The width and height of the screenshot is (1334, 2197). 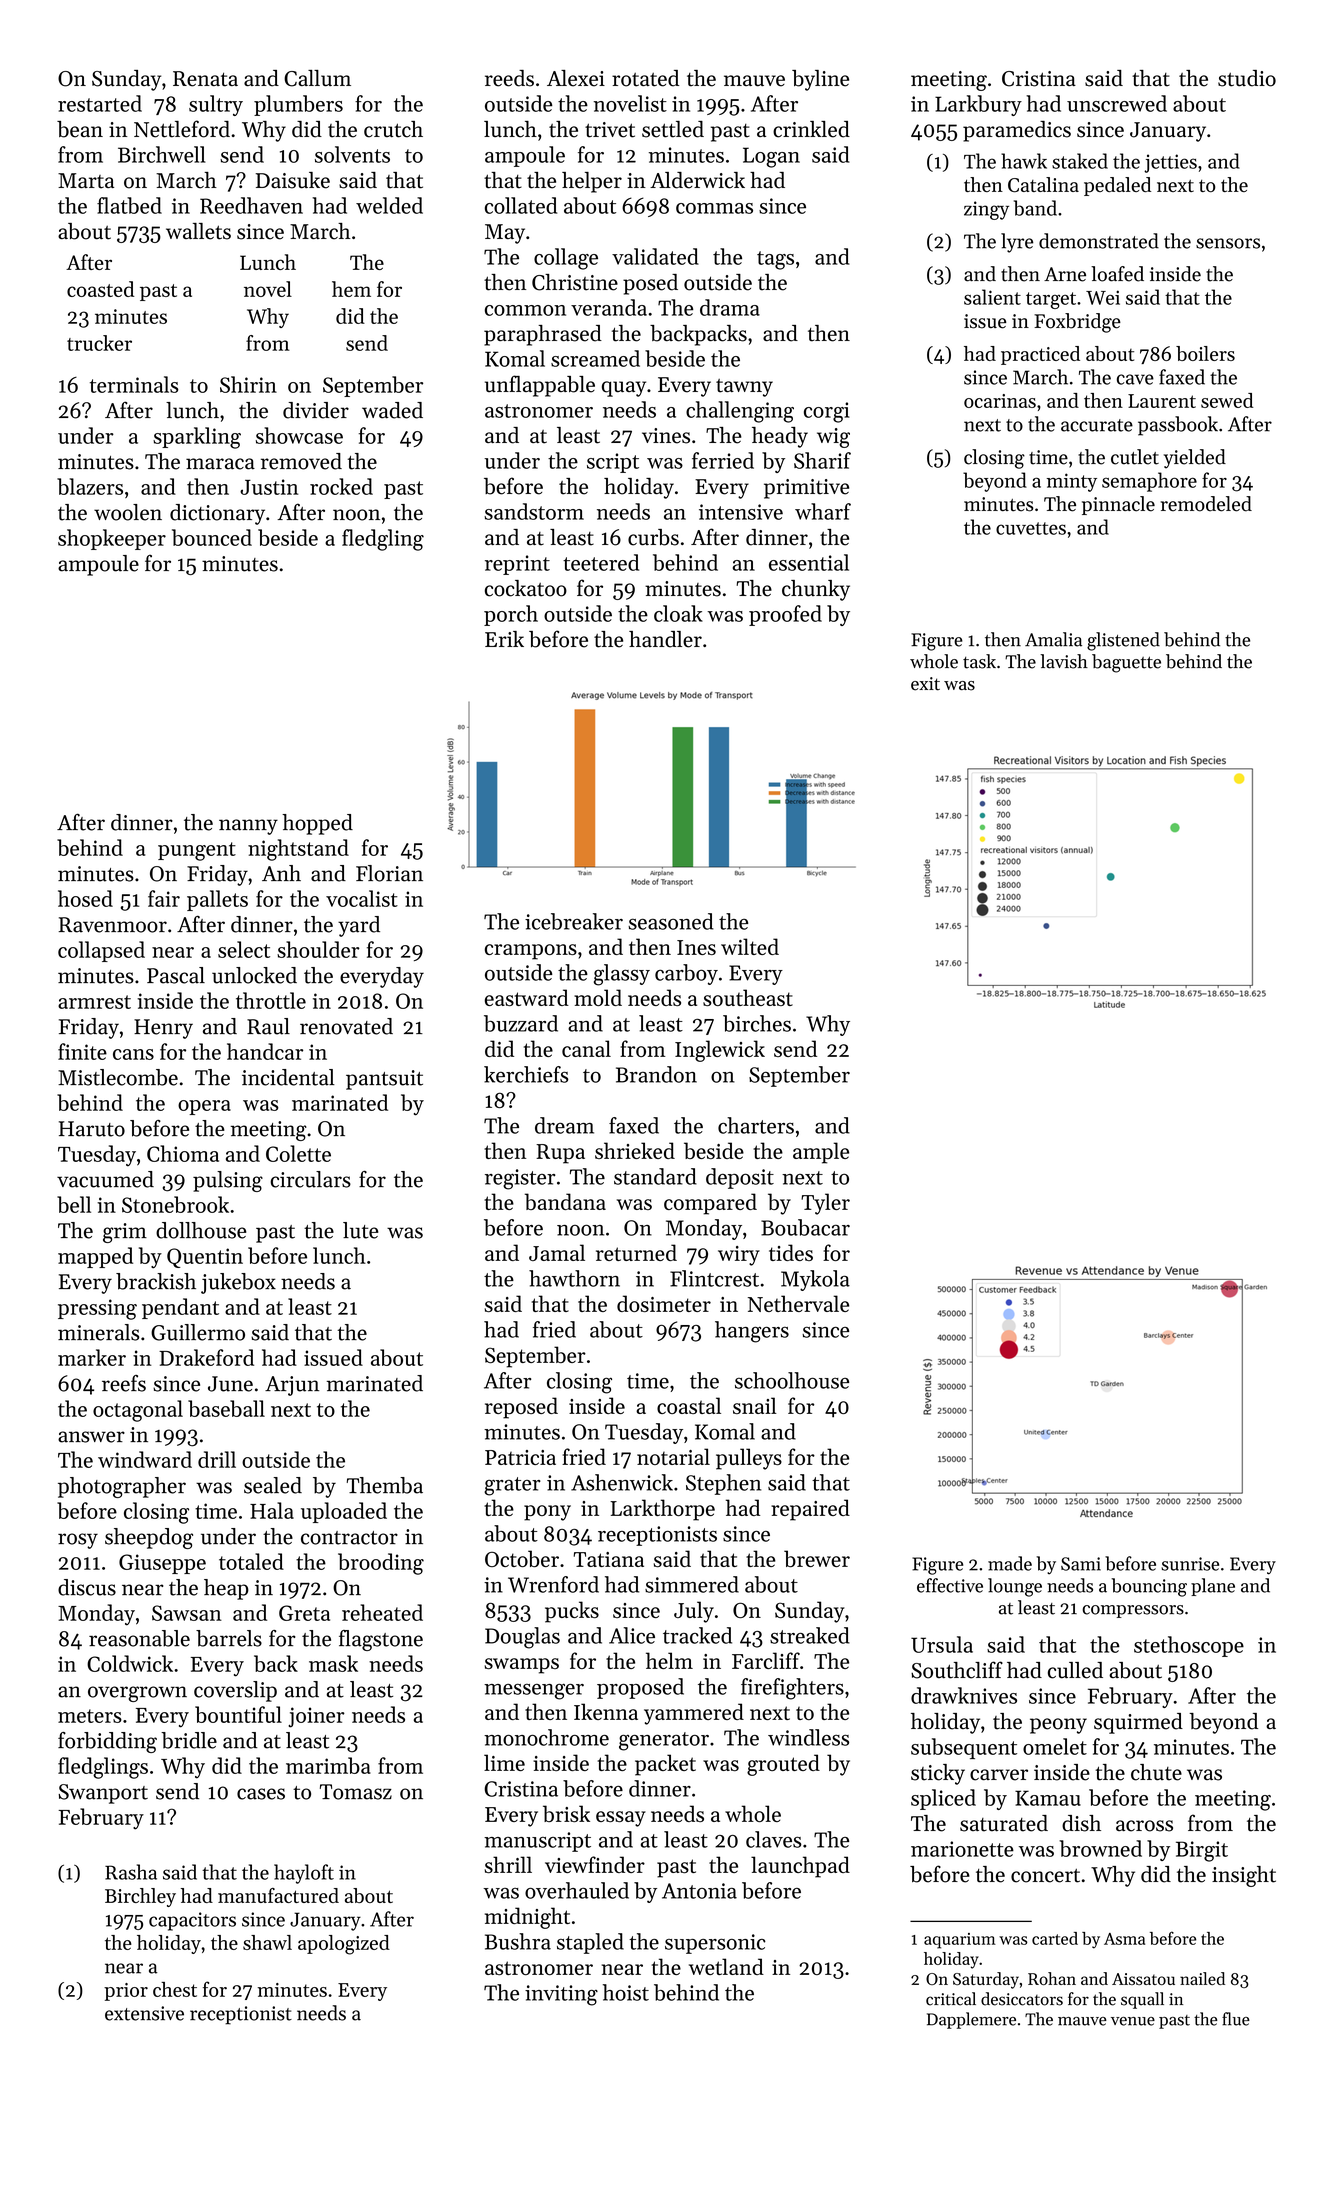 What do you see at coordinates (757, 1023) in the screenshot?
I see `birches` at bounding box center [757, 1023].
